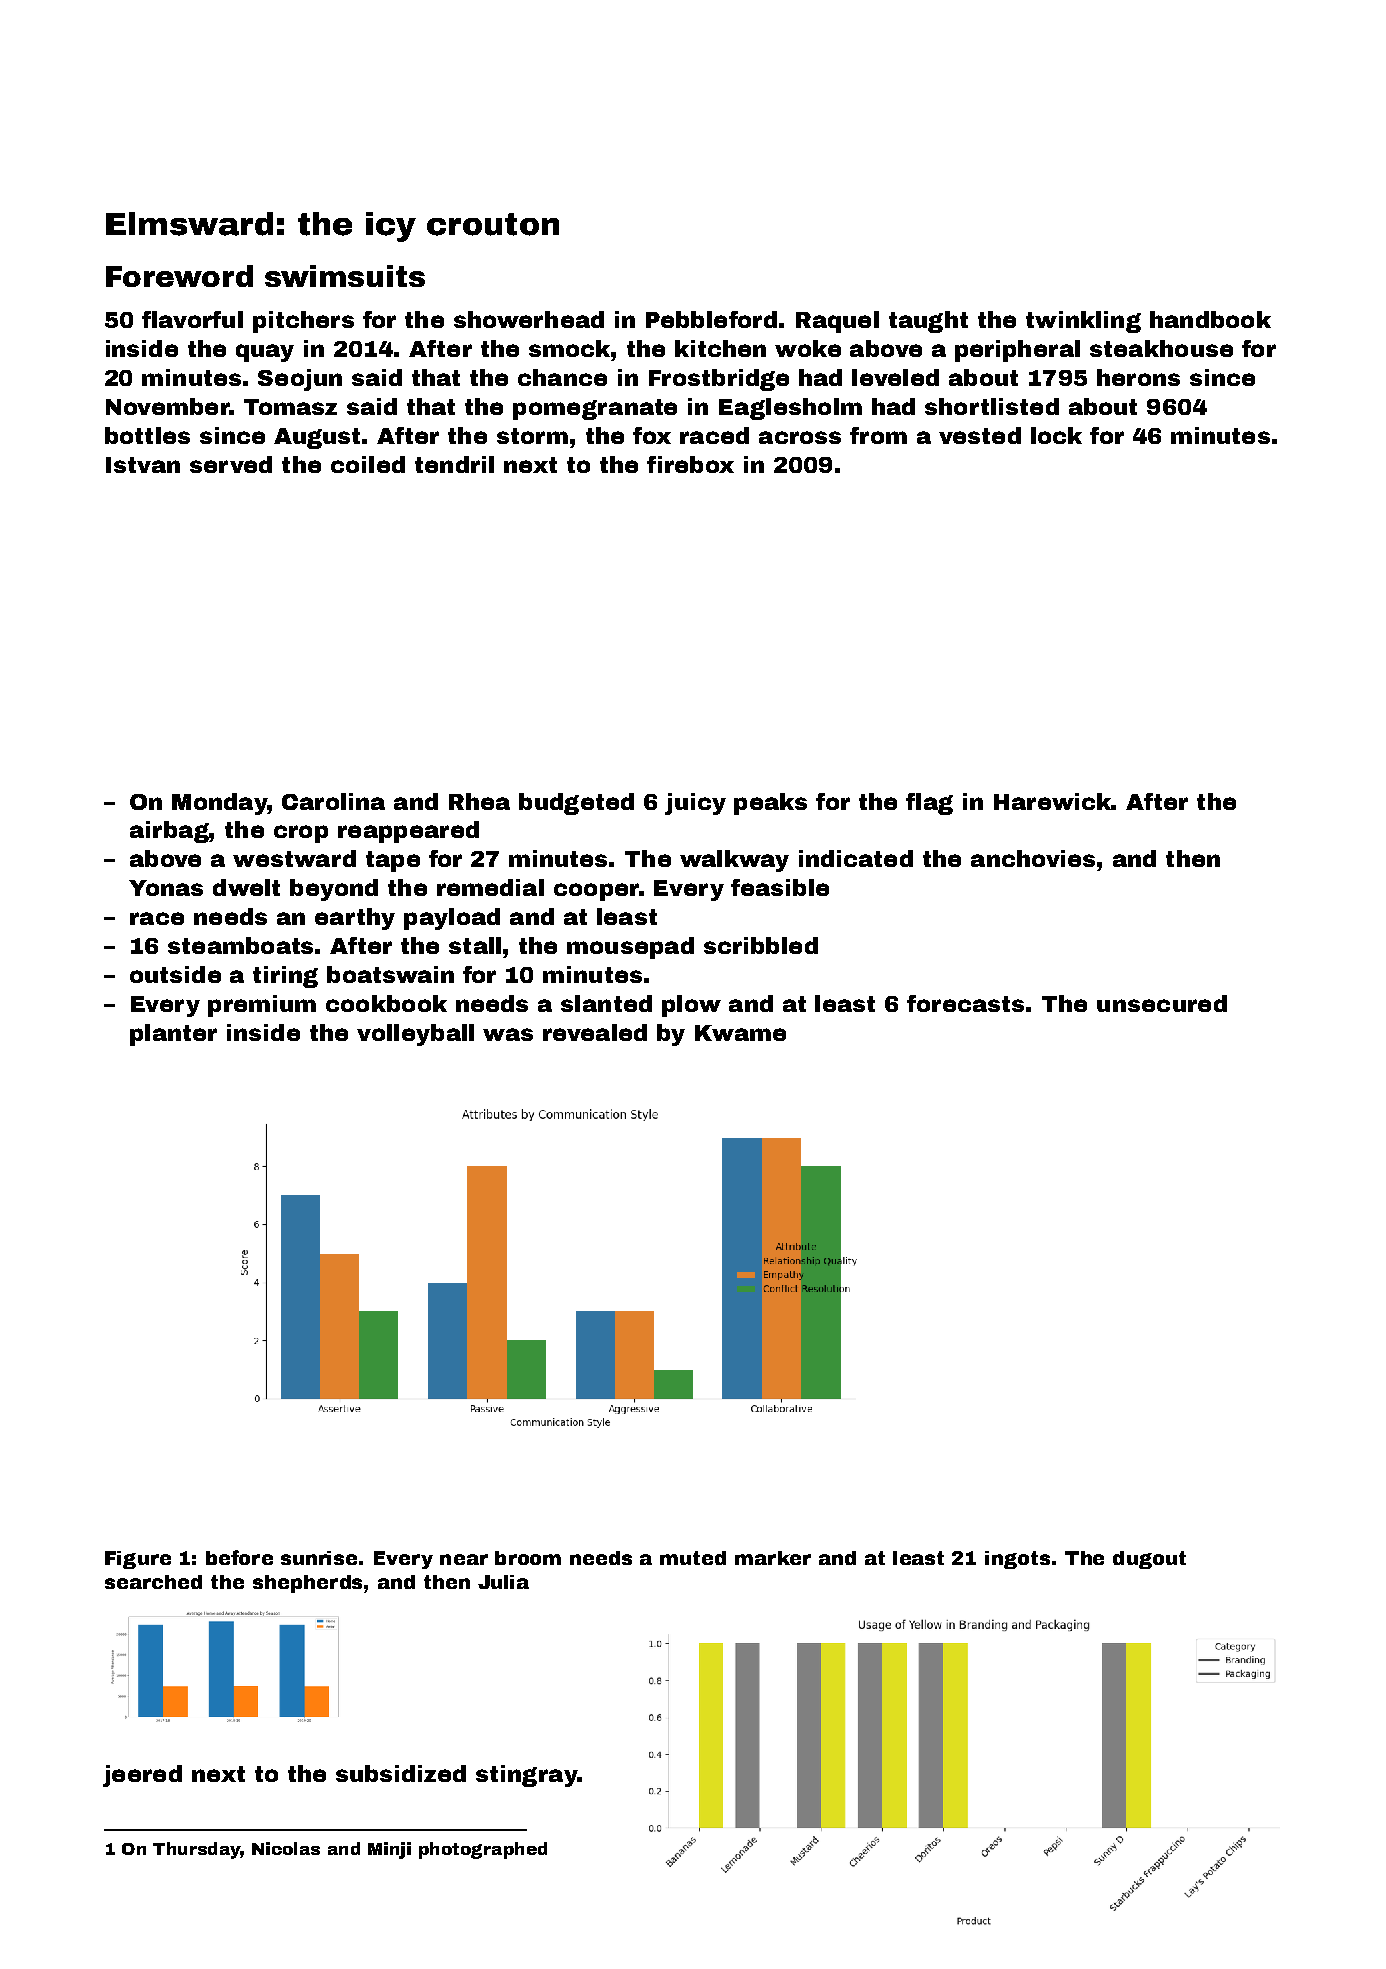  I want to click on Harewick, so click(1053, 801).
